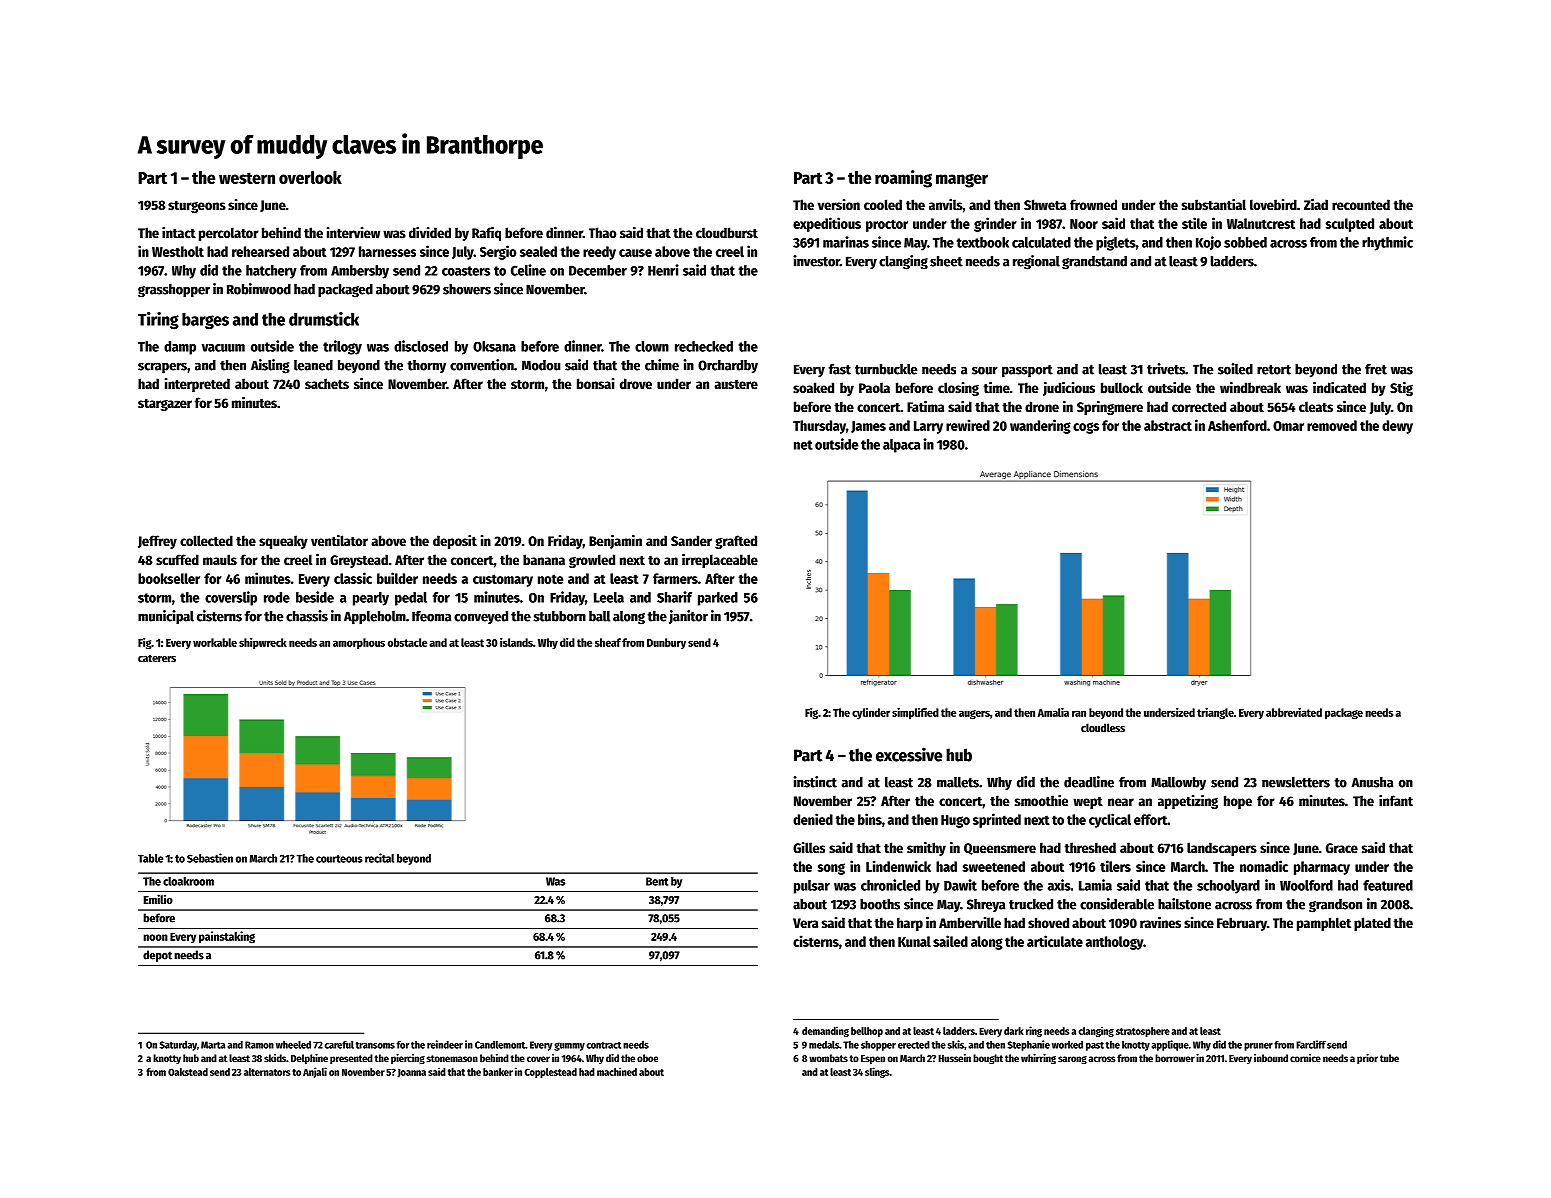 The image size is (1551, 1198). Describe the element at coordinates (652, 346) in the image. I see `clown` at that location.
